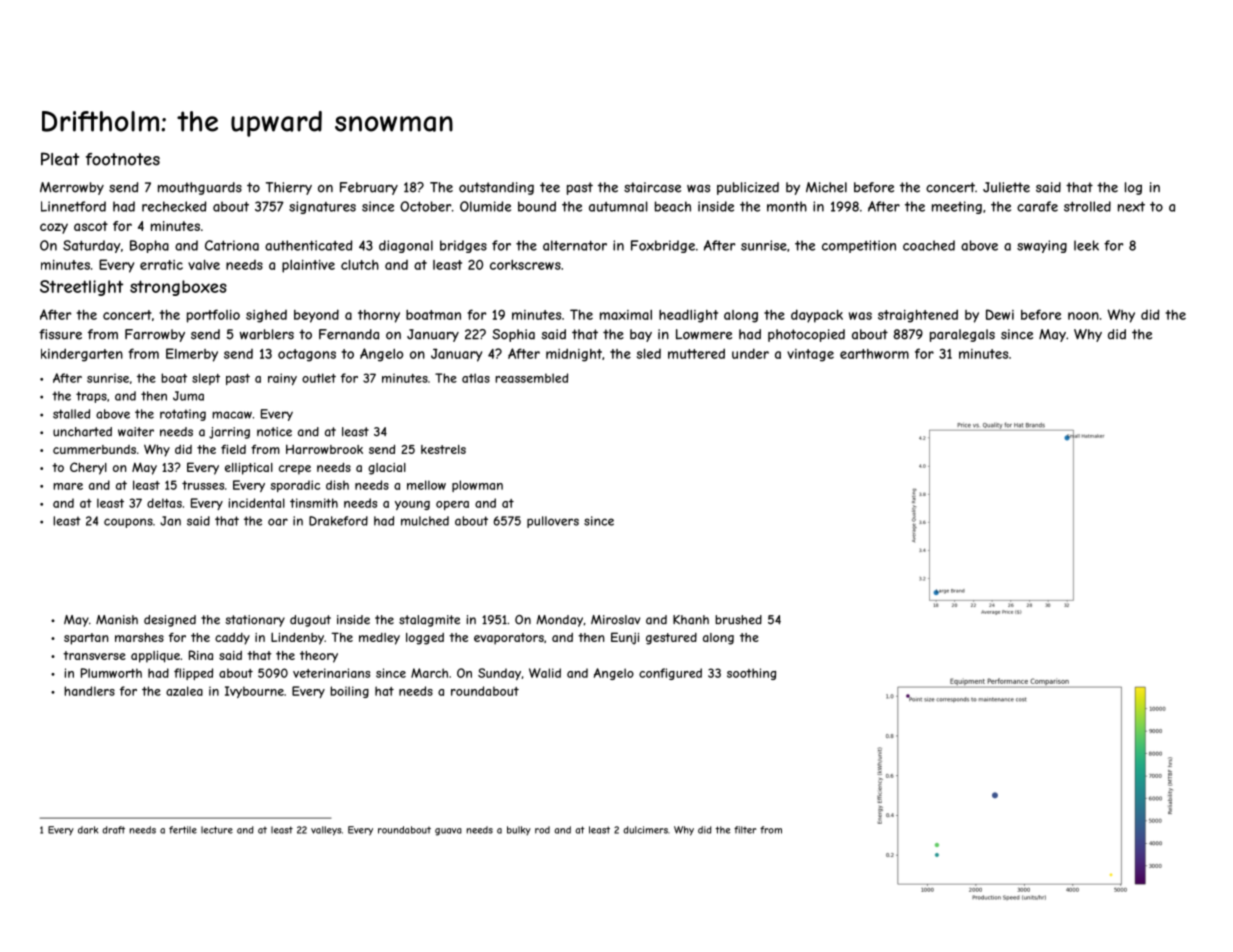  Describe the element at coordinates (319, 657) in the screenshot. I see `theory` at that location.
